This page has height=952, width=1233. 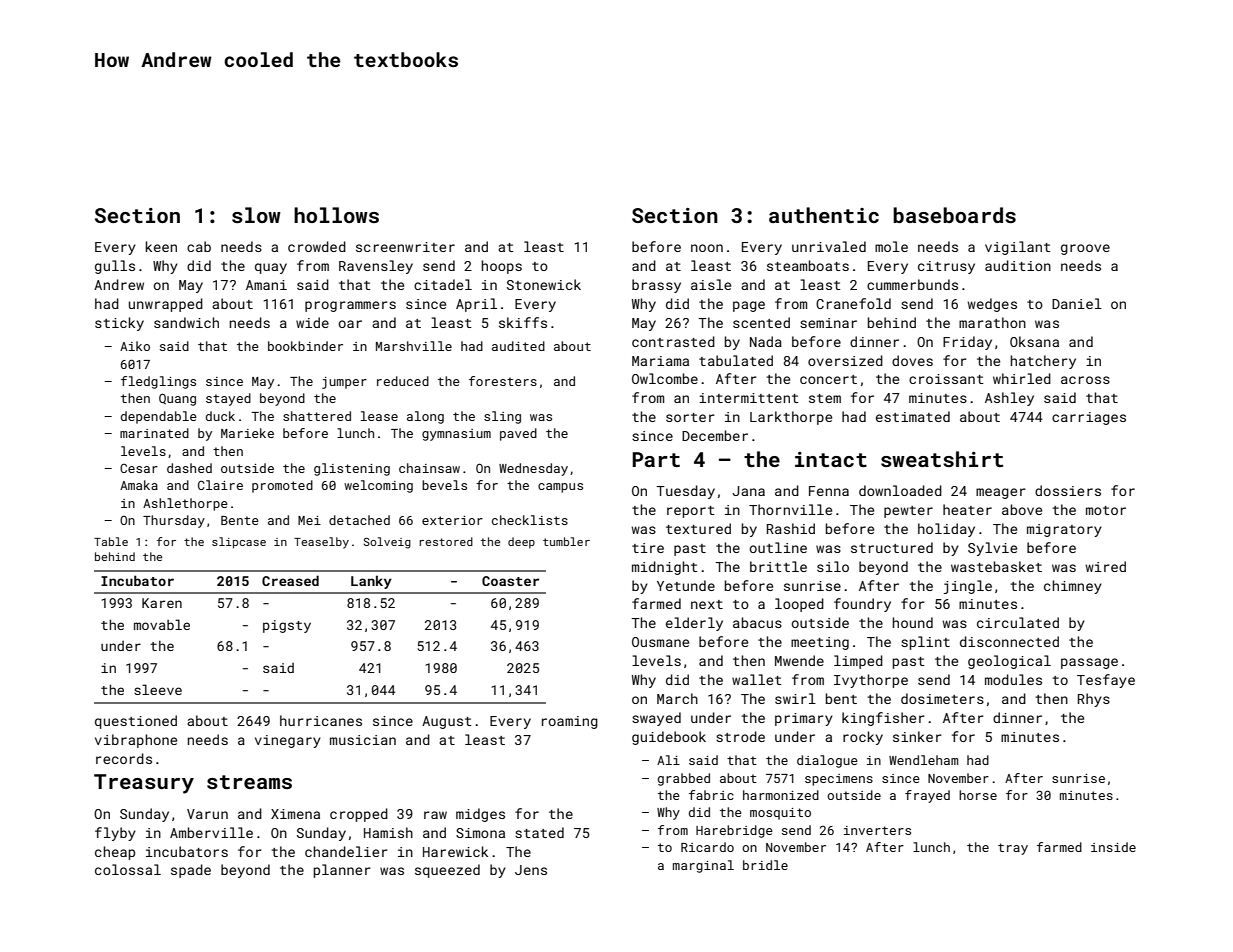 I want to click on lease, so click(x=379, y=416).
